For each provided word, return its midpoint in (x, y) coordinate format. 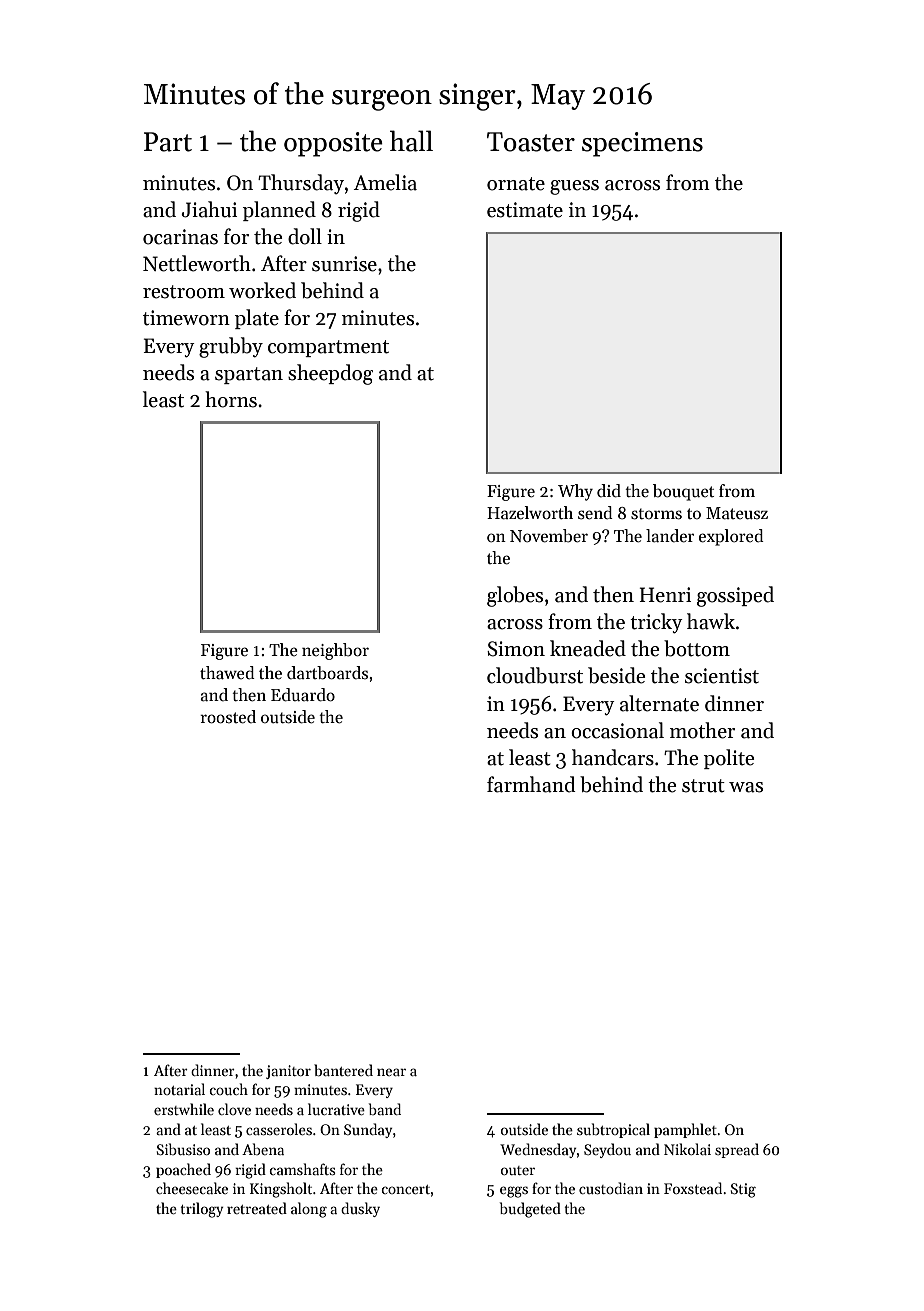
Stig (743, 1190)
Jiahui (209, 209)
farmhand (531, 784)
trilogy (202, 1210)
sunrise (344, 264)
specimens (642, 144)
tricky (656, 623)
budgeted (530, 1210)
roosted (228, 717)
